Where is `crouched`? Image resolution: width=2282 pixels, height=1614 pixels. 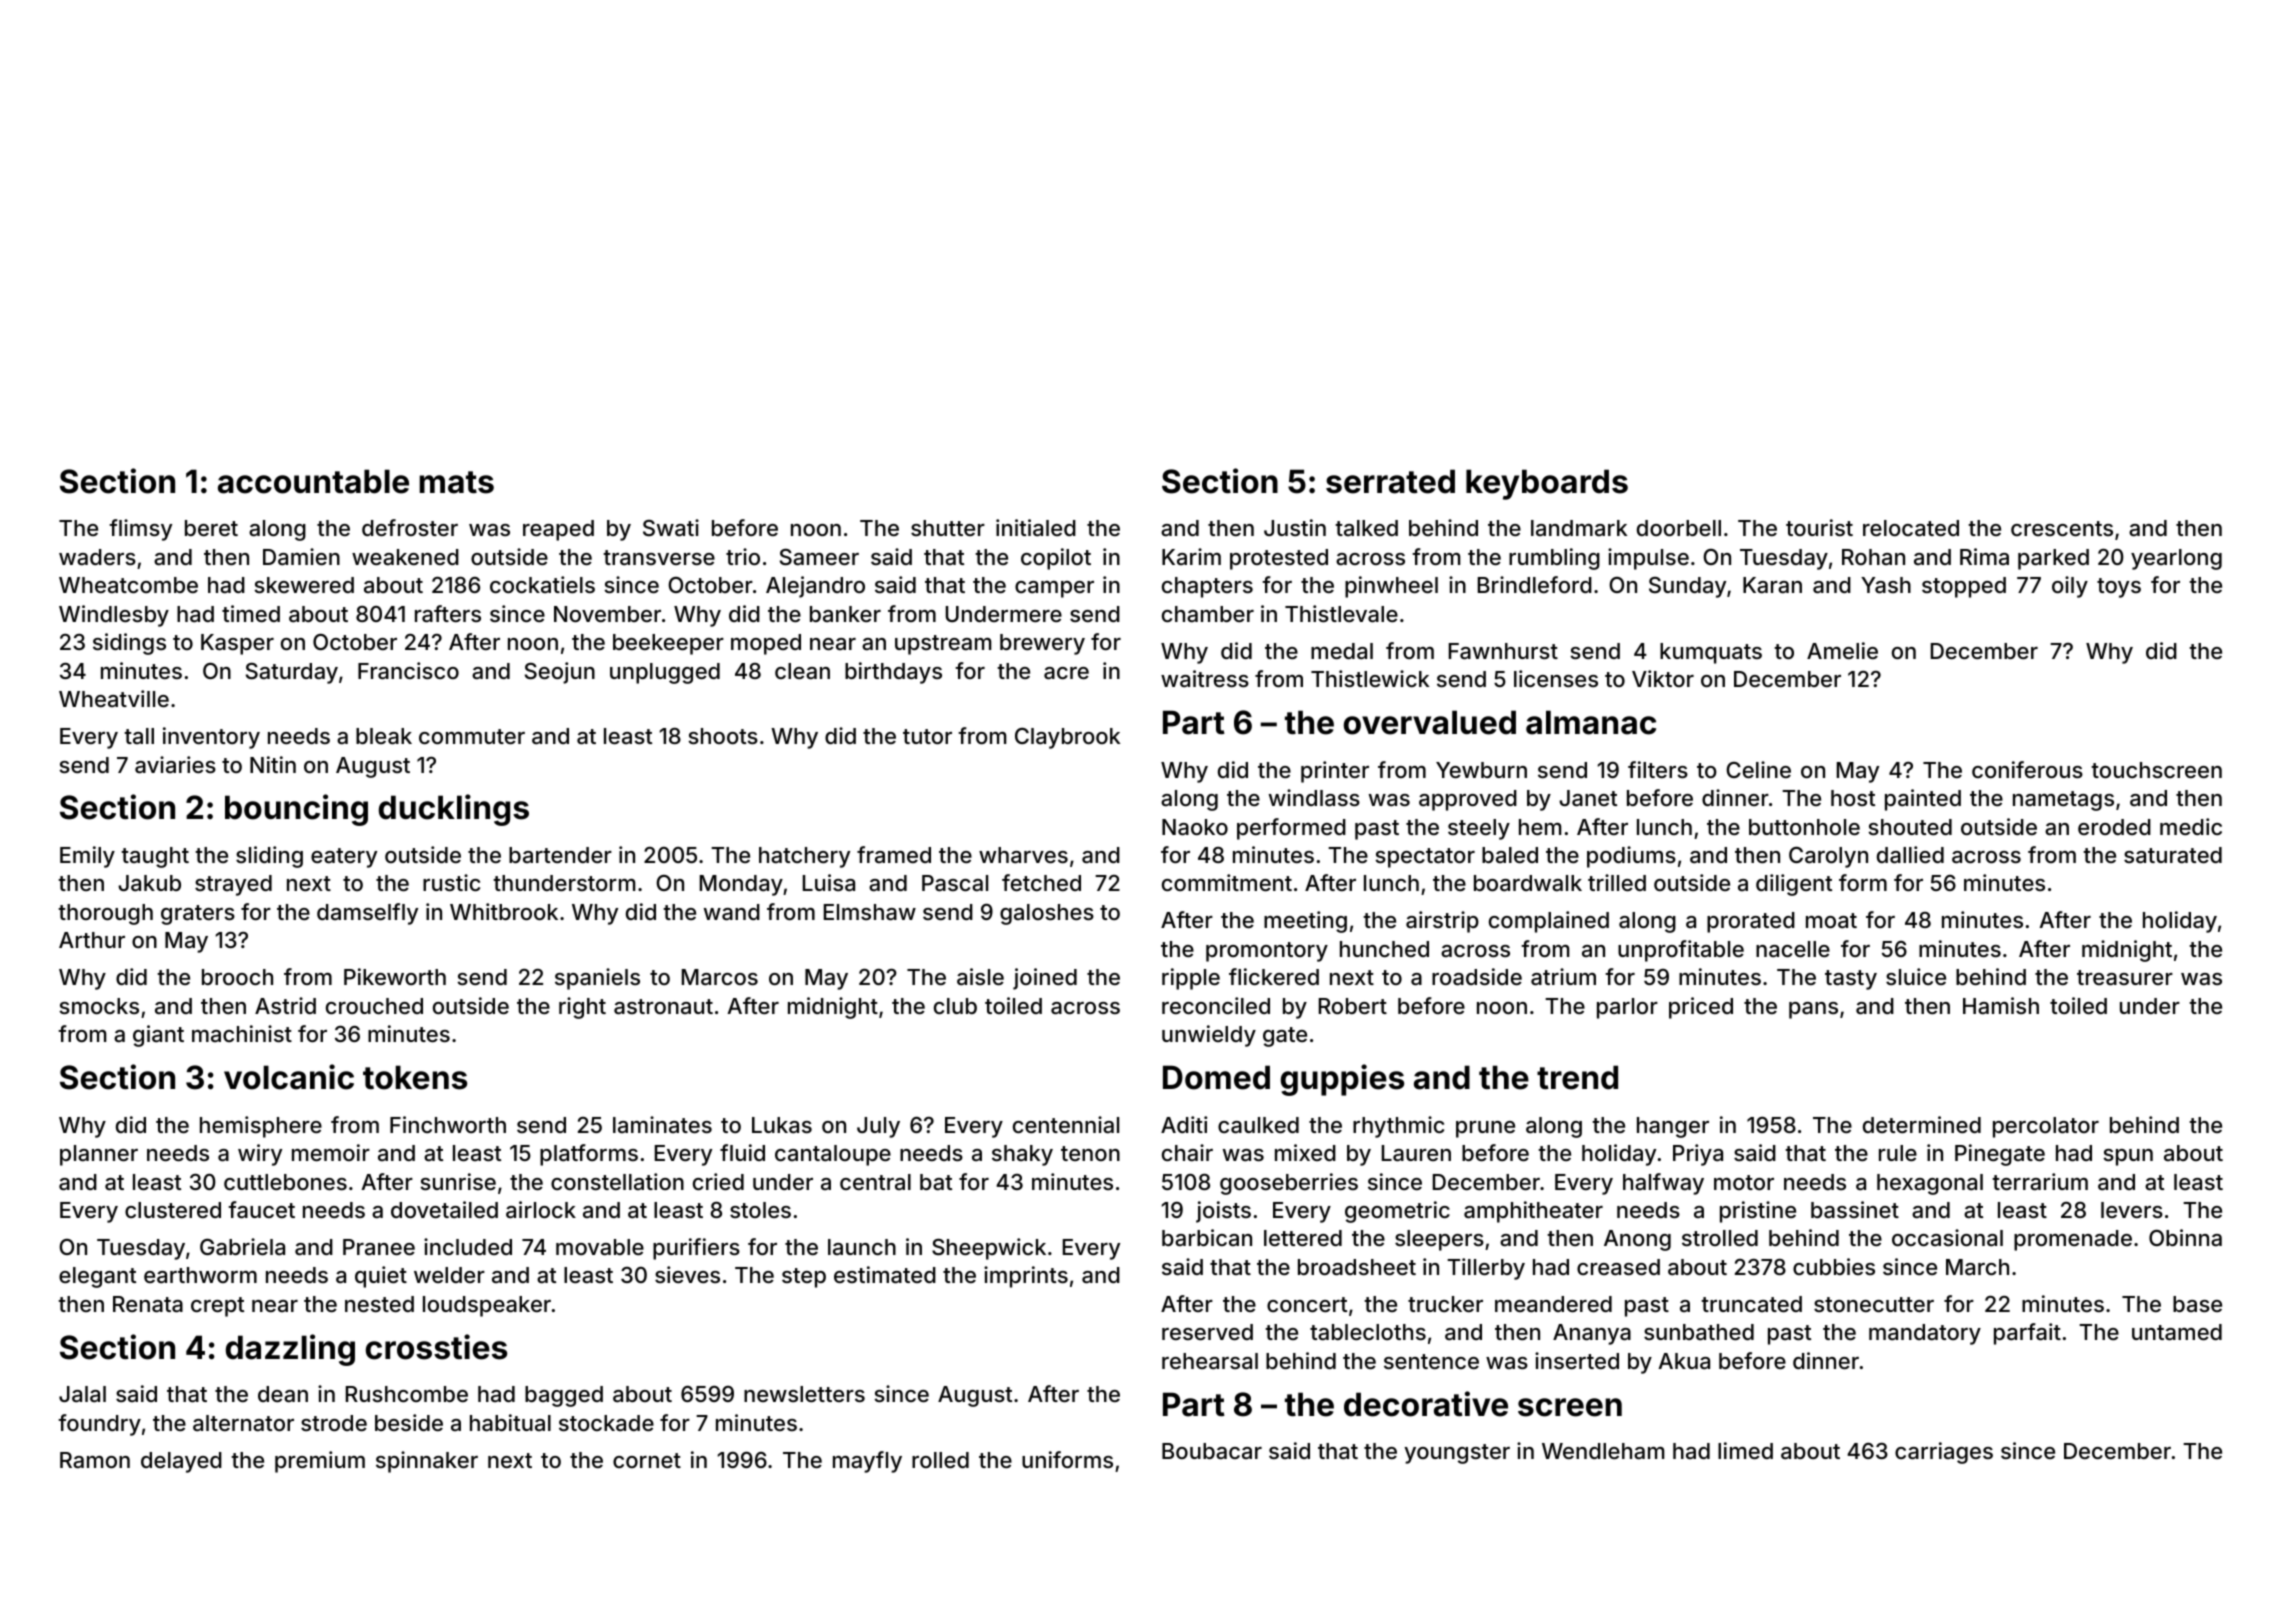 crouched is located at coordinates (374, 1006).
